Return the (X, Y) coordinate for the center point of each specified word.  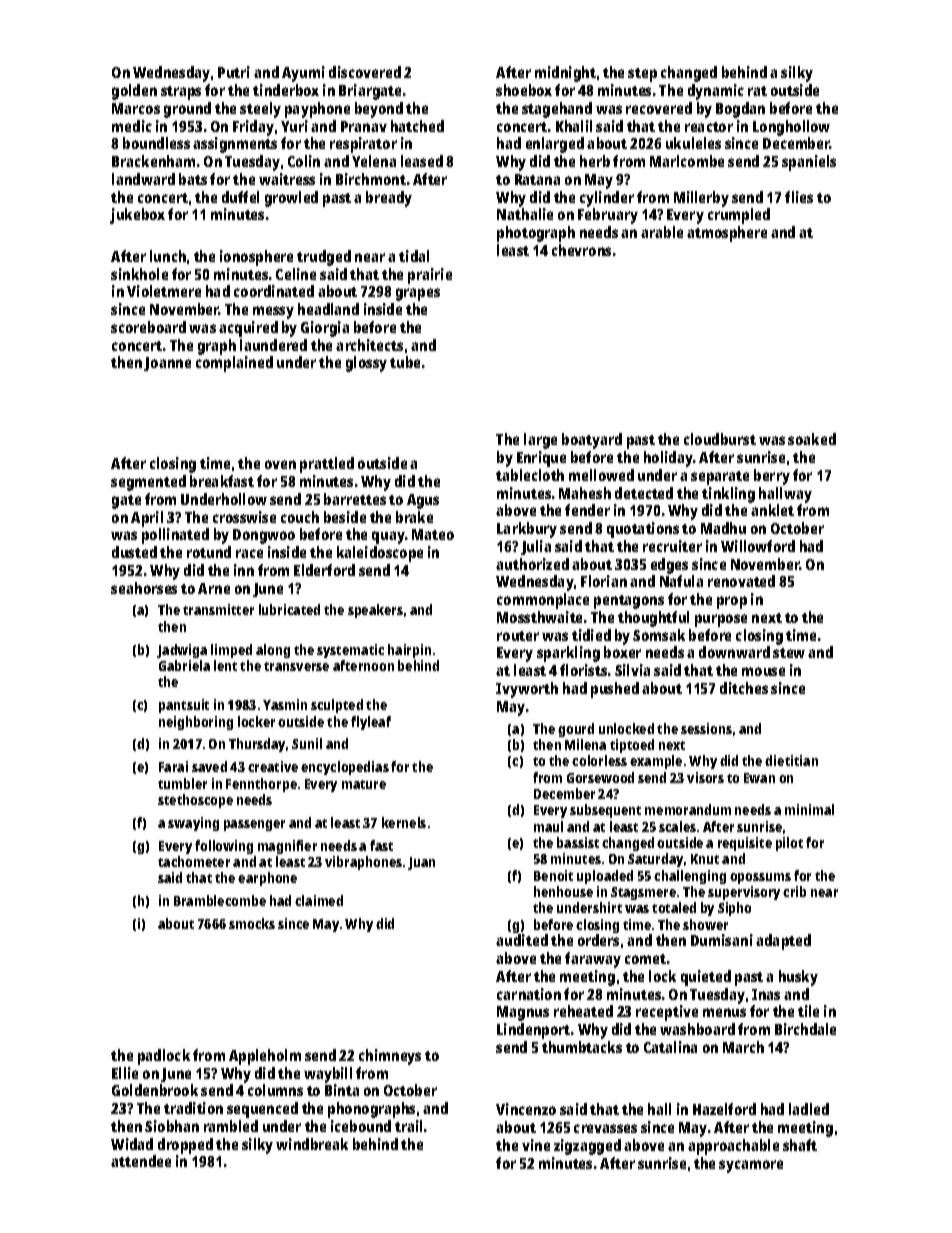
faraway (593, 960)
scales (677, 826)
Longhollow (791, 128)
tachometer (194, 861)
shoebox (524, 90)
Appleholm (265, 1057)
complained (234, 364)
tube (405, 362)
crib (794, 891)
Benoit (553, 875)
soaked (812, 439)
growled (291, 199)
